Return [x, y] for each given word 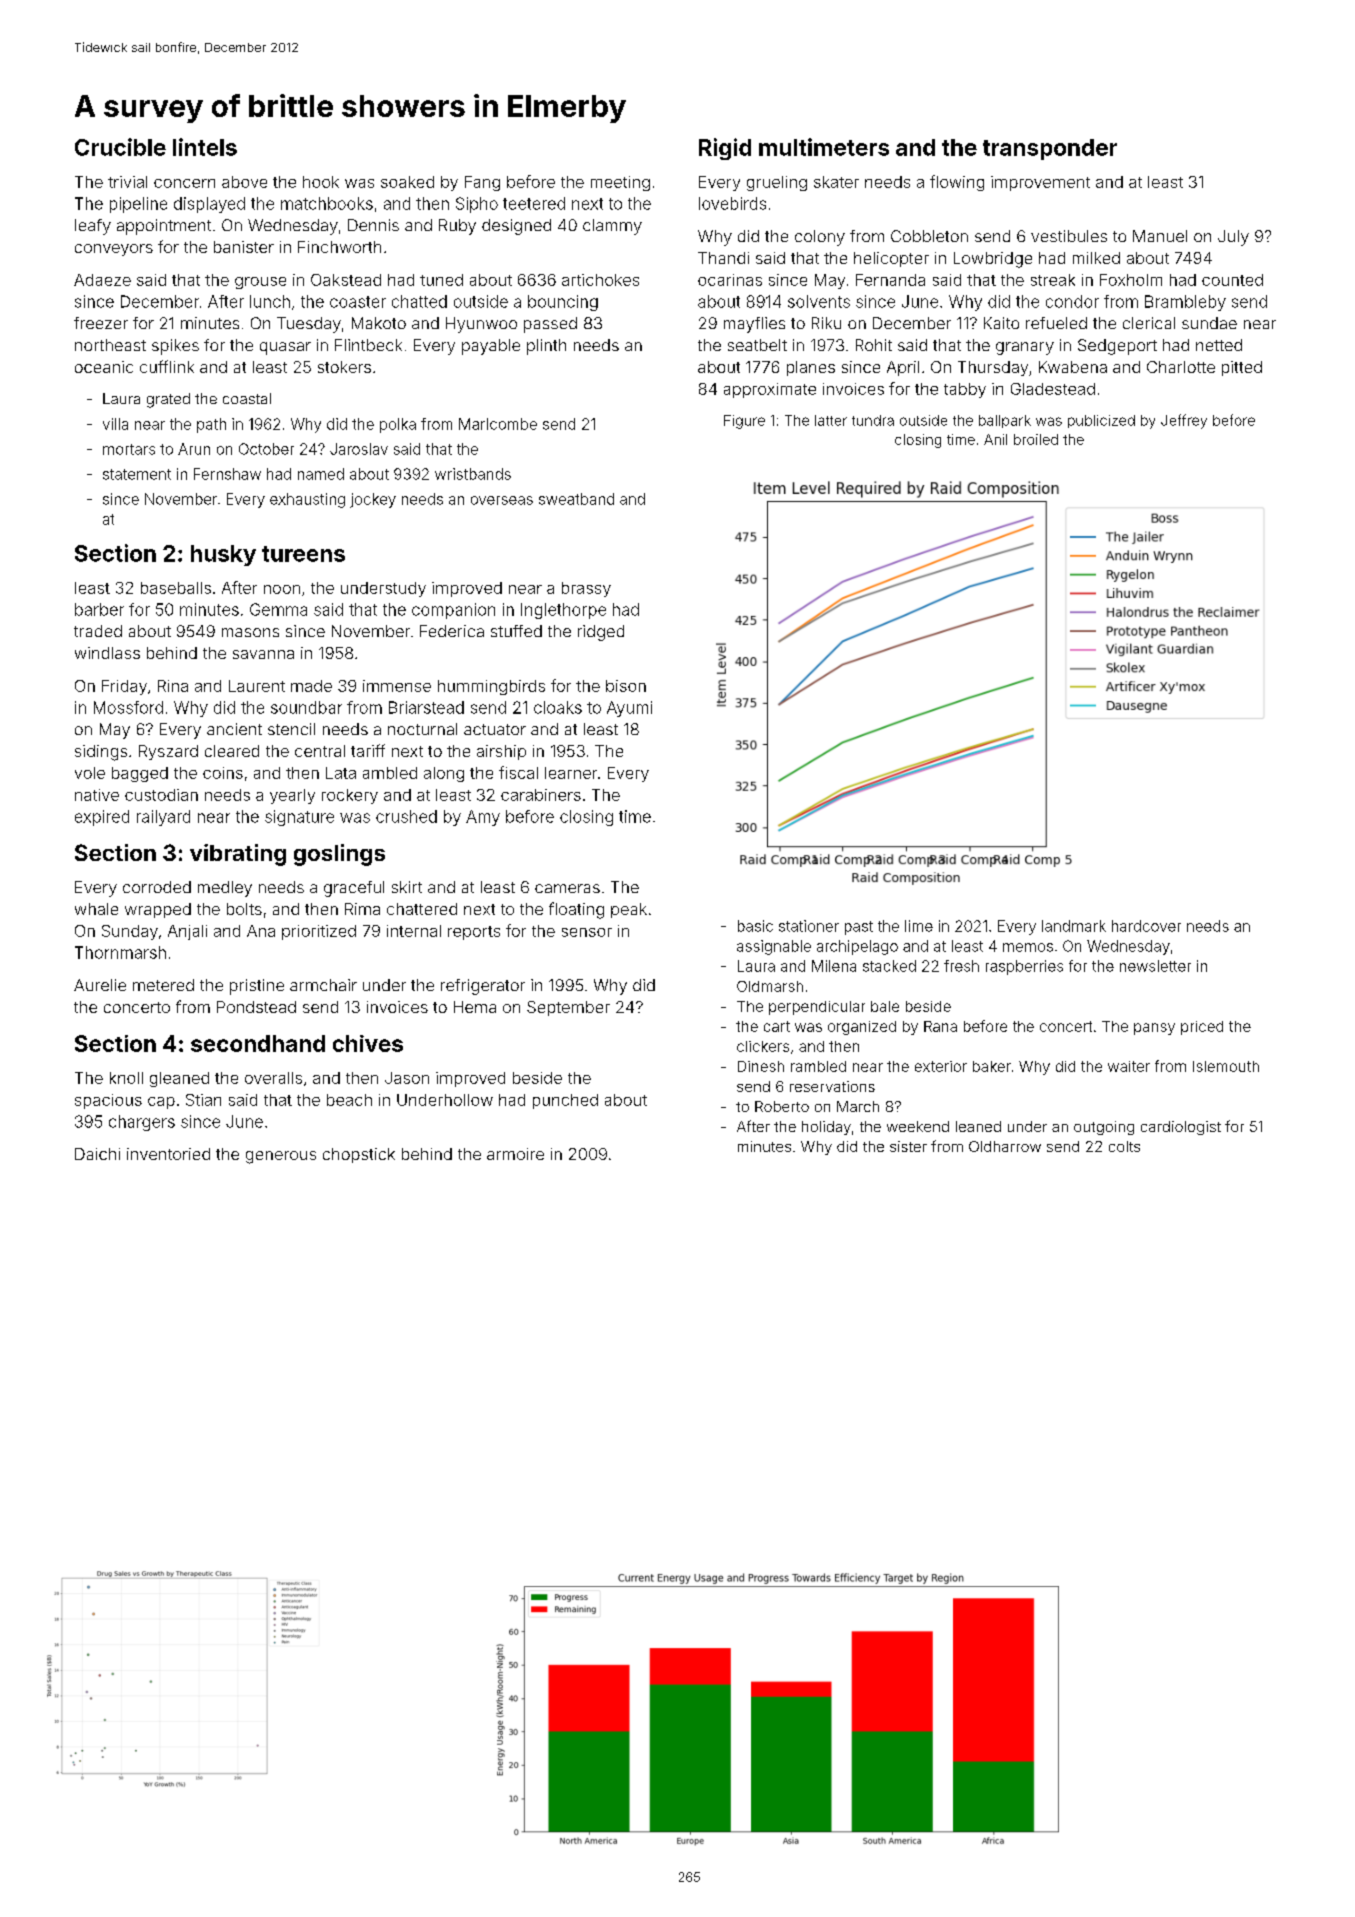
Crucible [120, 147]
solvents [819, 301]
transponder [1050, 149]
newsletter [1155, 966]
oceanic [104, 367]
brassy [586, 589]
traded [98, 631]
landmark [1074, 926]
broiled [1036, 439]
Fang [482, 183]
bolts [244, 909]
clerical [1149, 323]
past [859, 928]
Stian [203, 1100]
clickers [763, 1046]
